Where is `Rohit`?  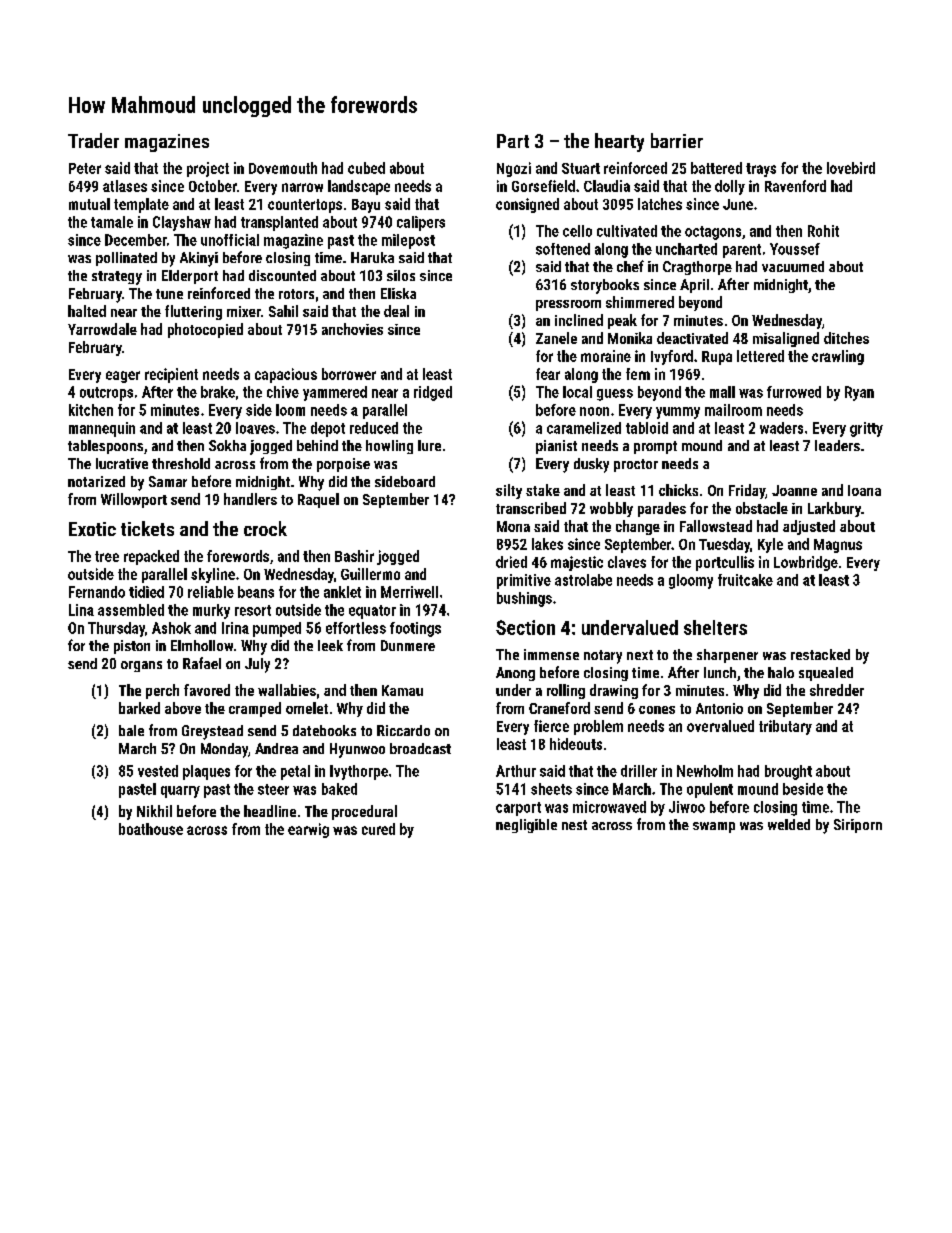
Rohit is located at coordinates (823, 231).
